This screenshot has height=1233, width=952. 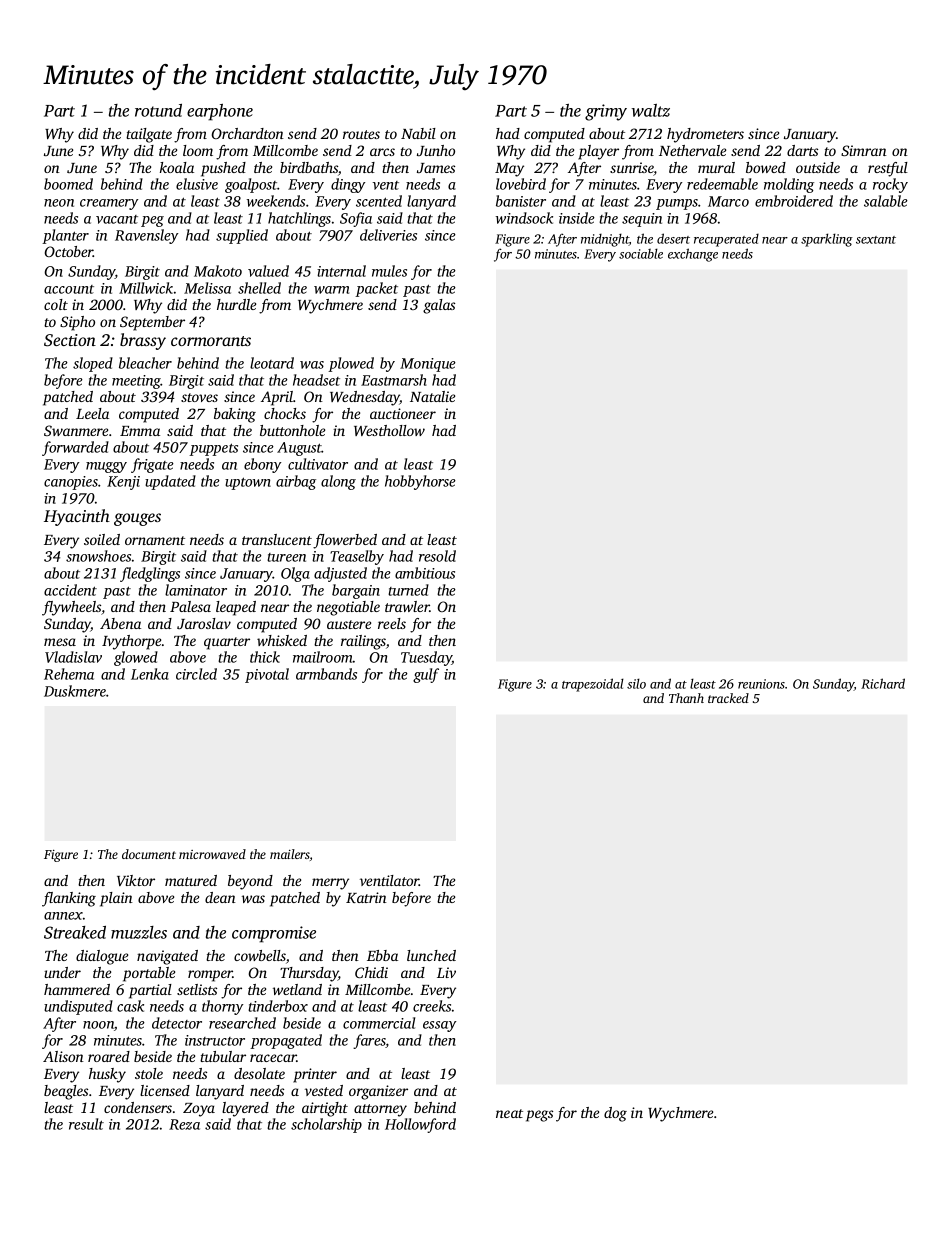 What do you see at coordinates (59, 203) in the screenshot?
I see `neon` at bounding box center [59, 203].
